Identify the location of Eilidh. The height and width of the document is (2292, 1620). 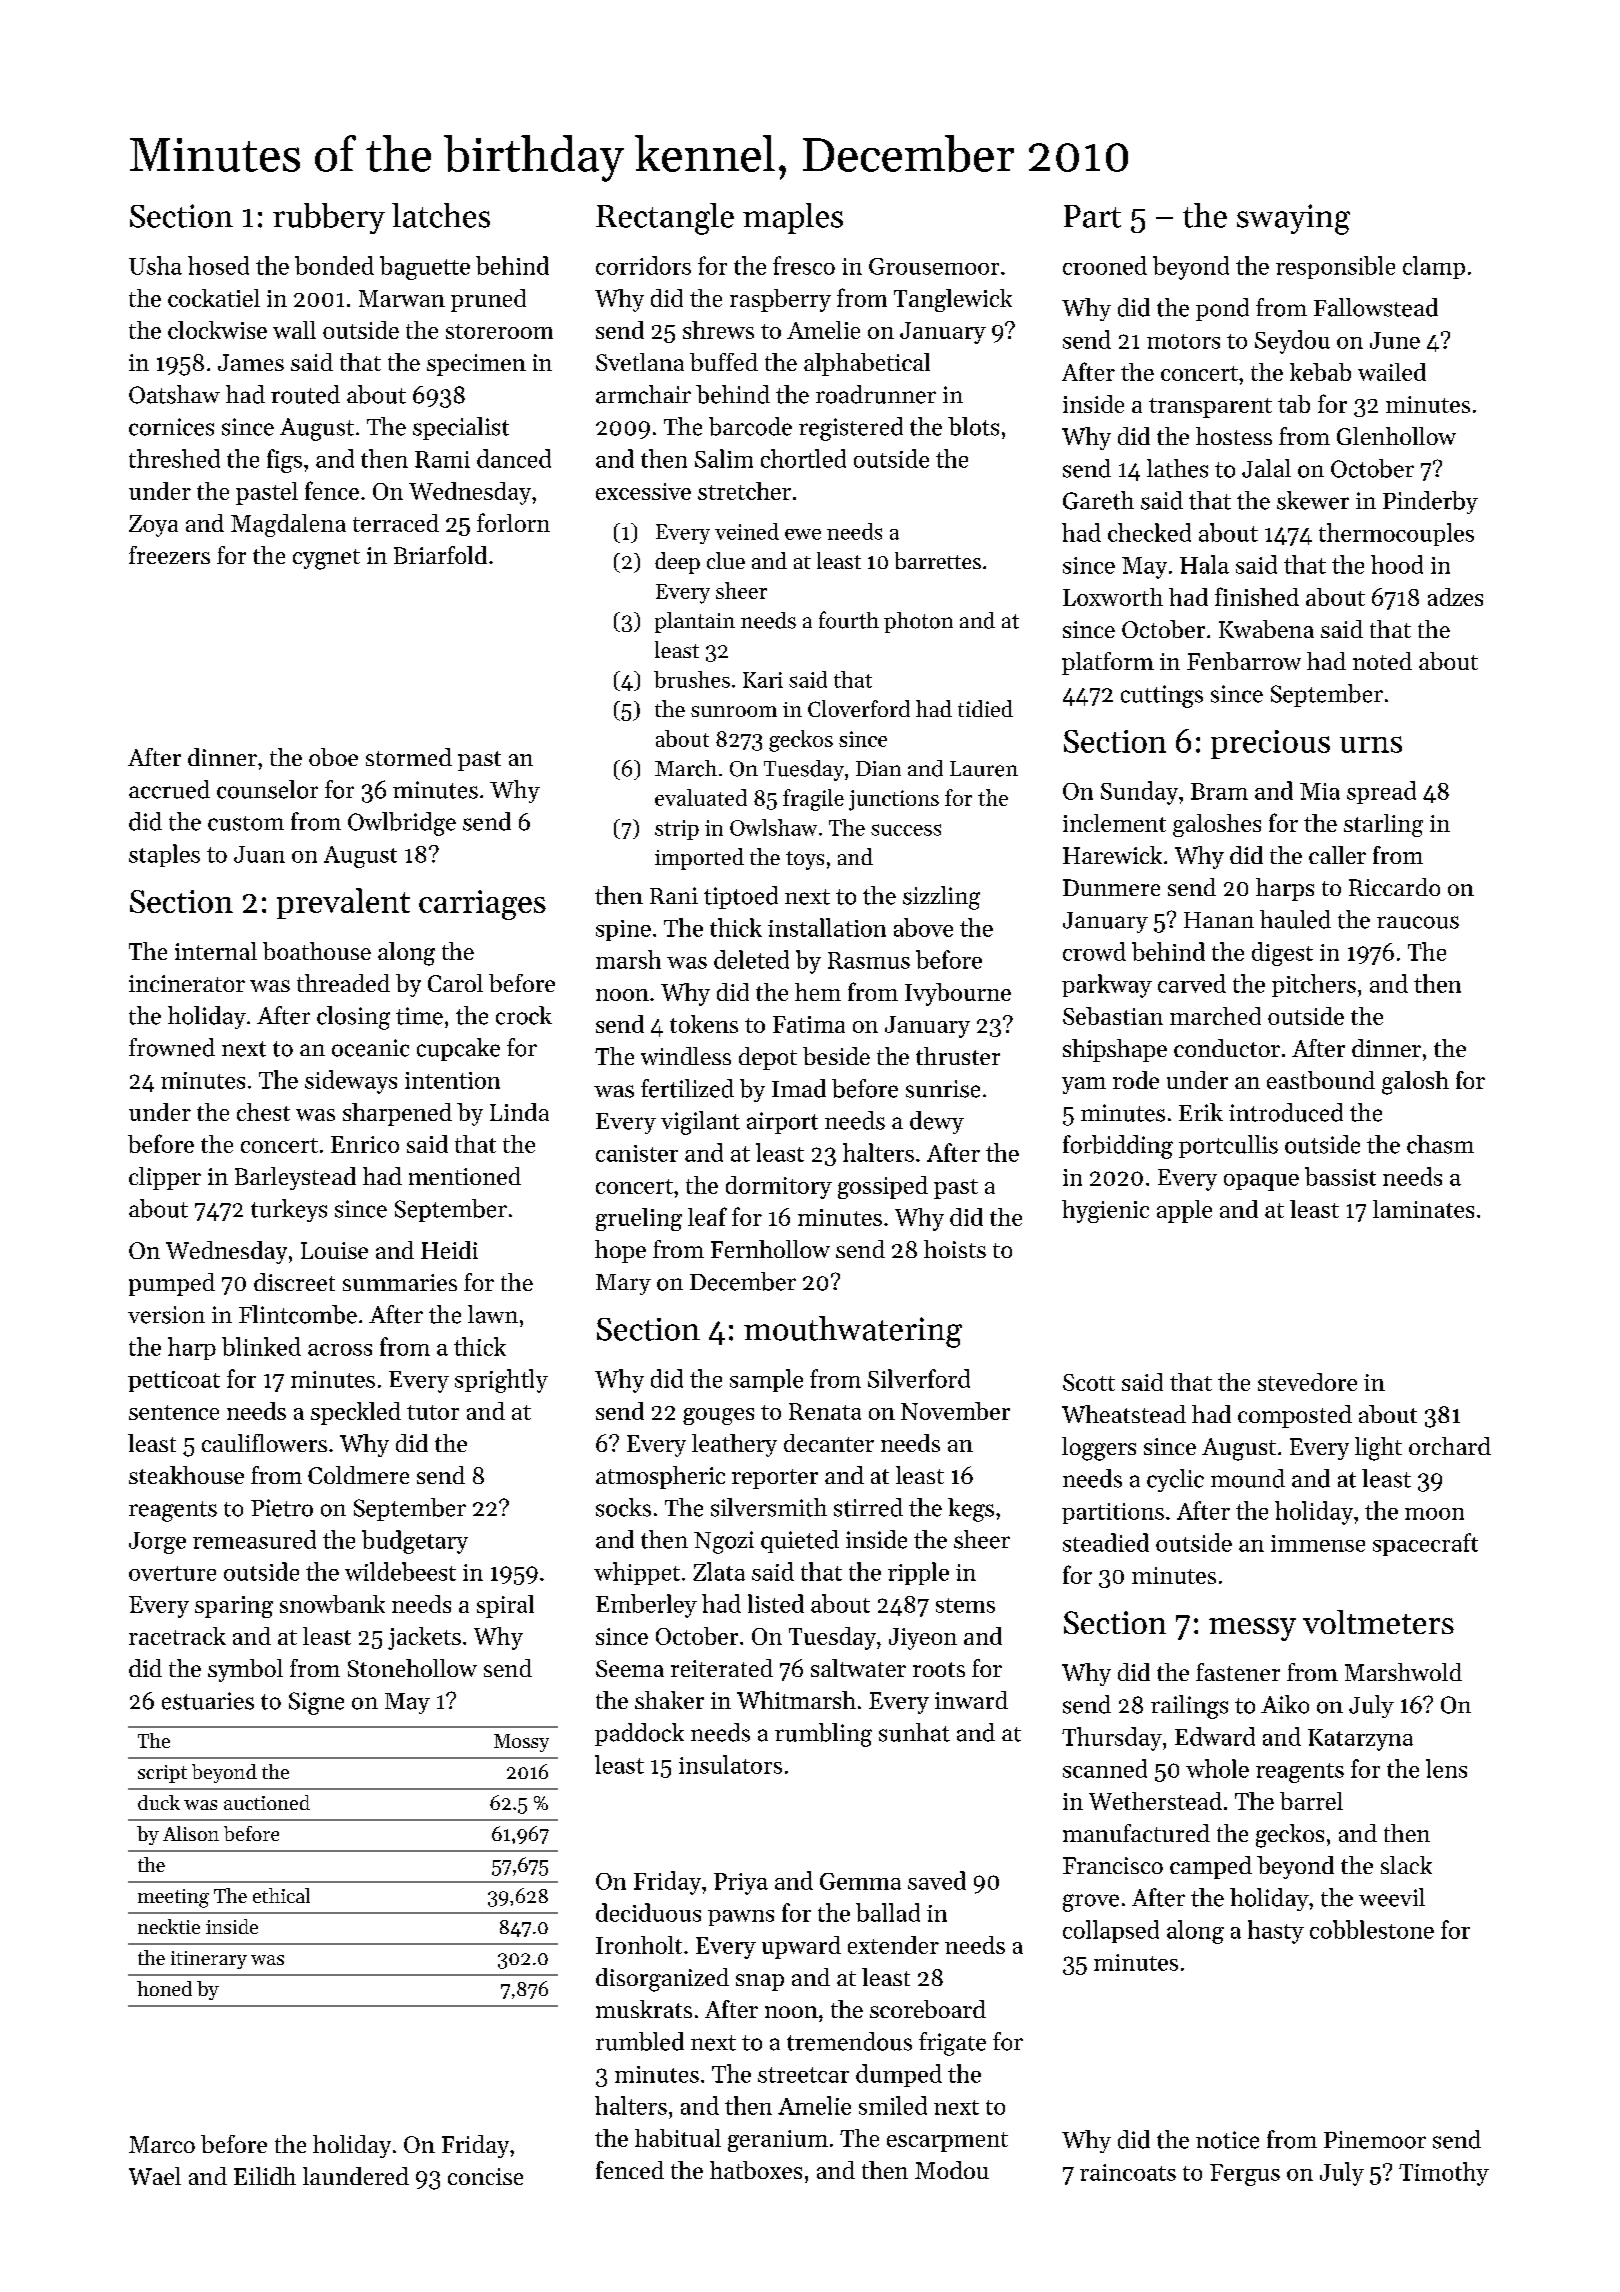
(265, 2176).
